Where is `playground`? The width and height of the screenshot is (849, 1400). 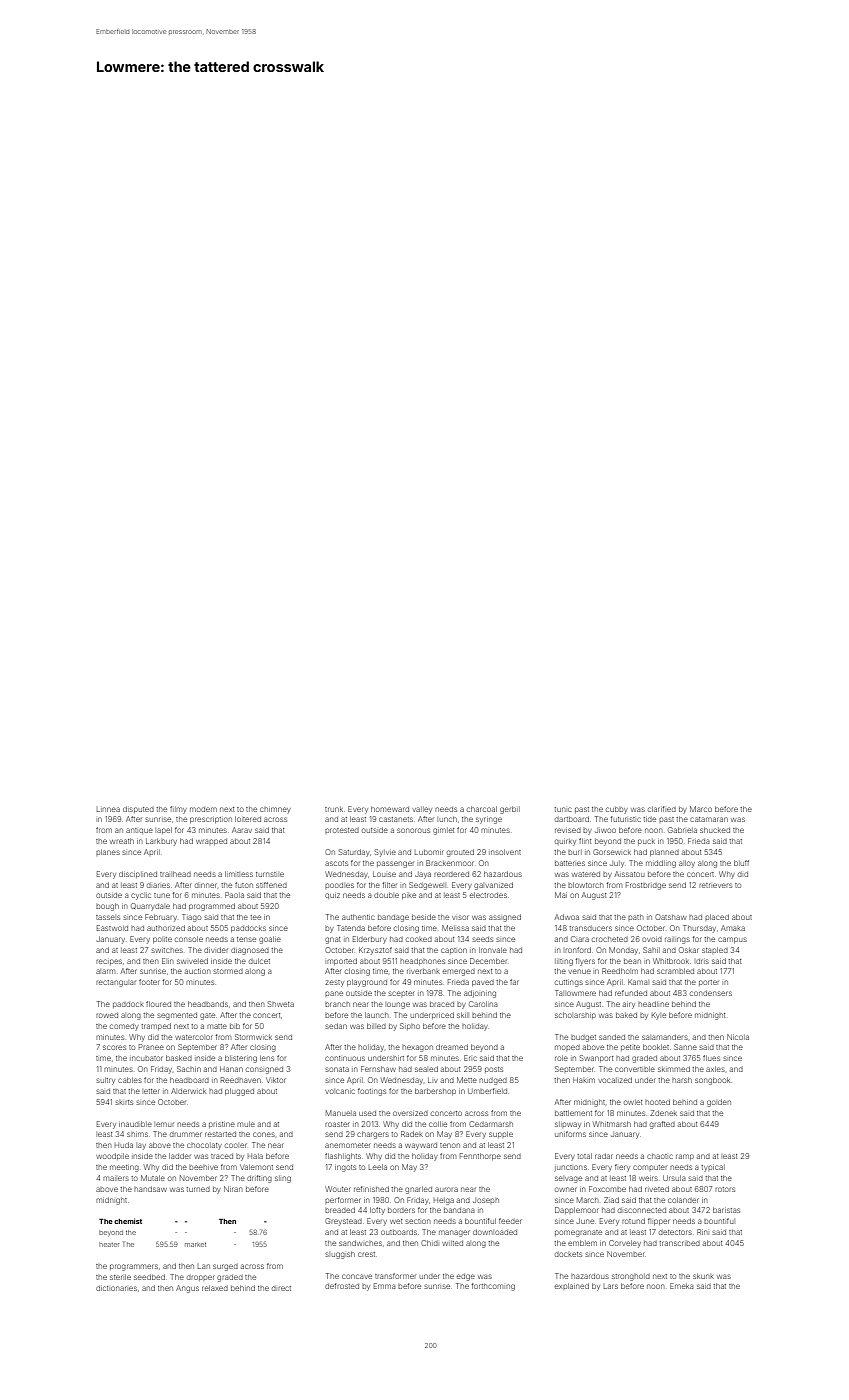 playground is located at coordinates (367, 983).
